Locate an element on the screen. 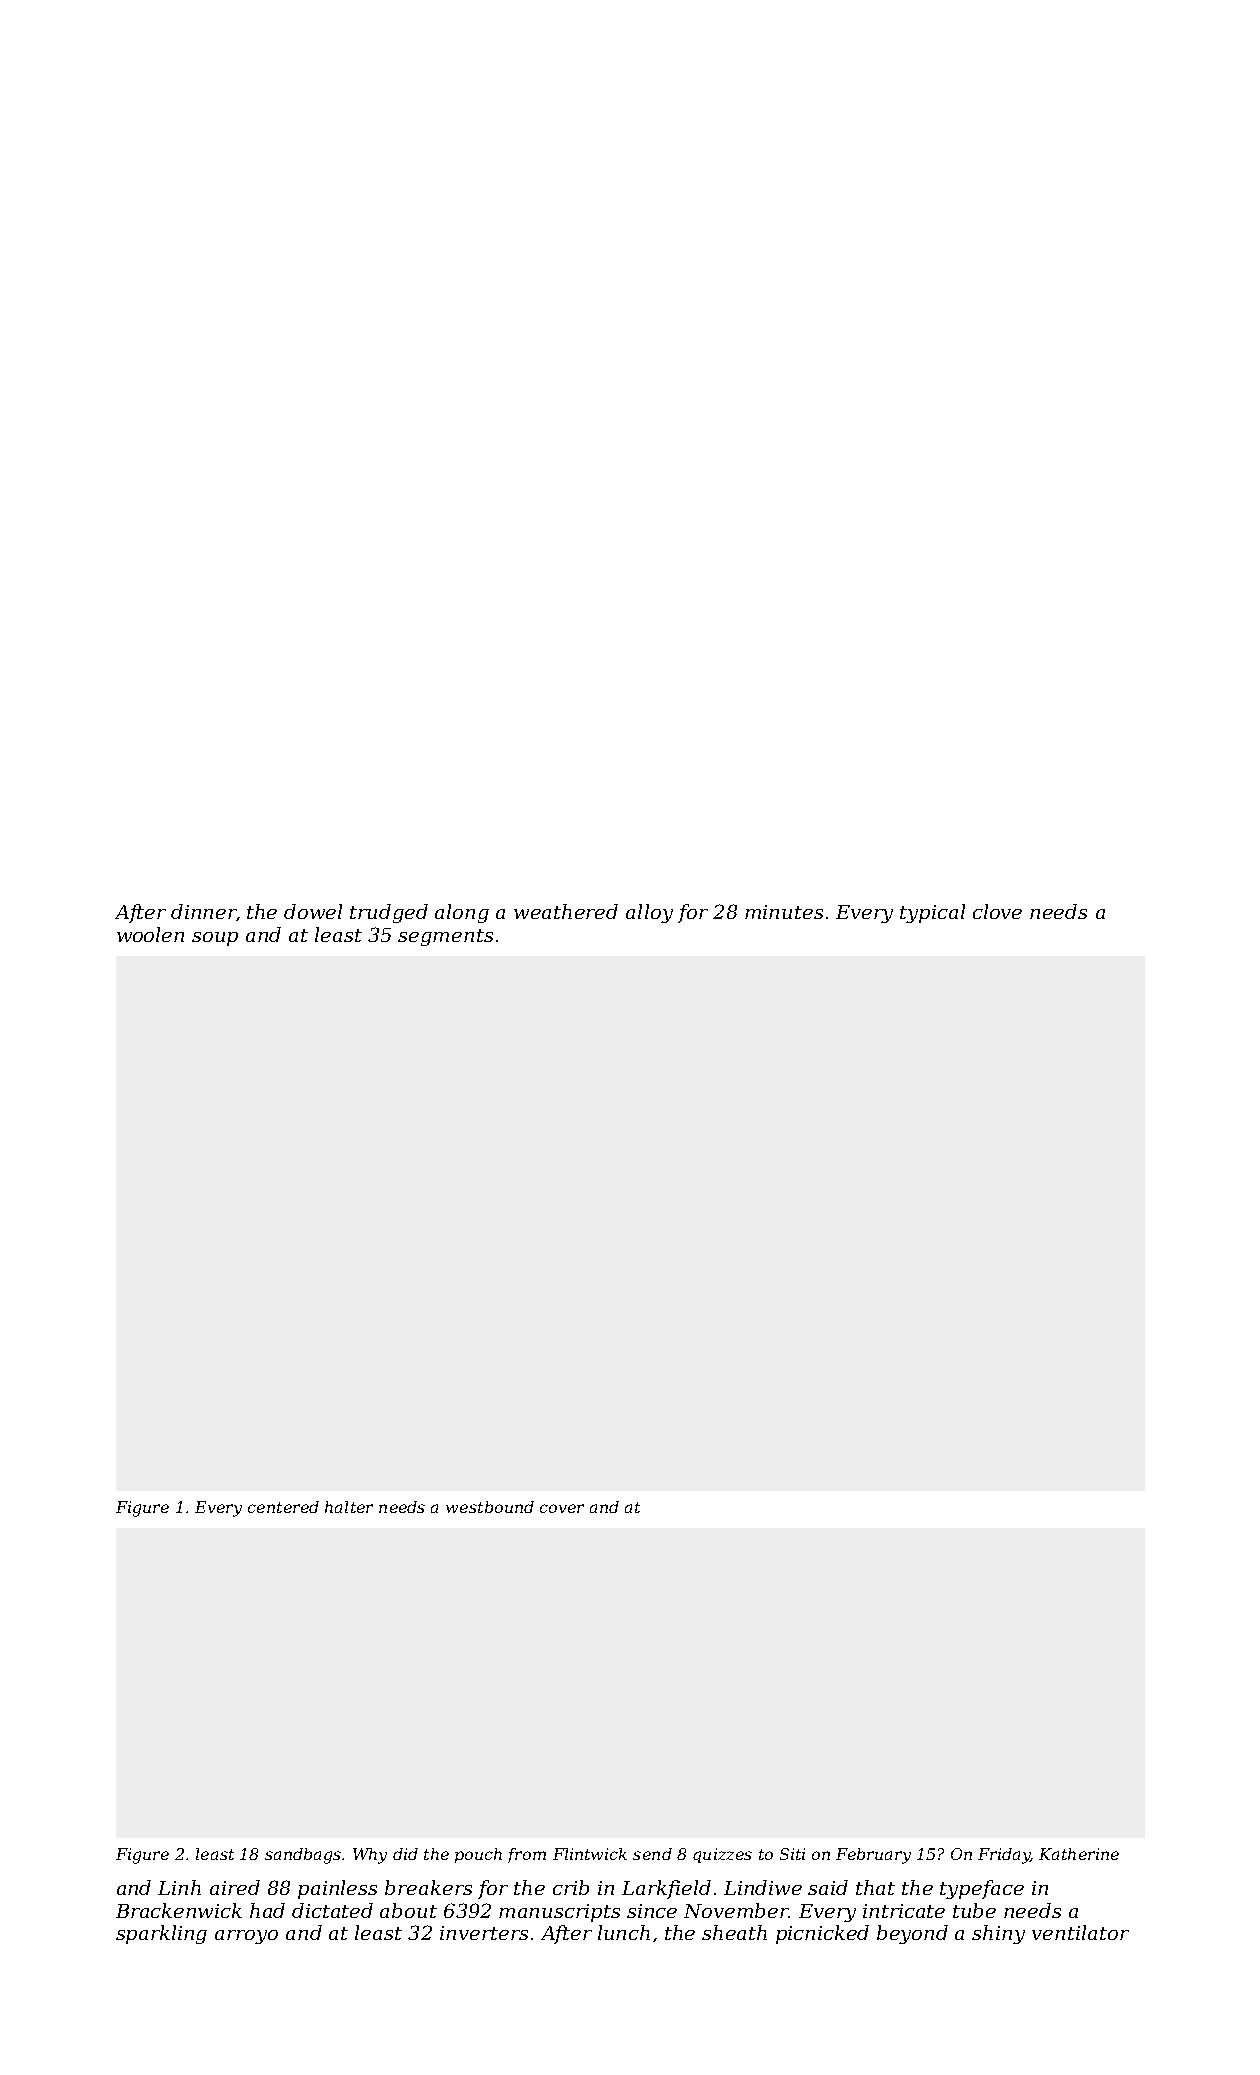 This screenshot has height=2075, width=1260. sandbags is located at coordinates (303, 1856).
